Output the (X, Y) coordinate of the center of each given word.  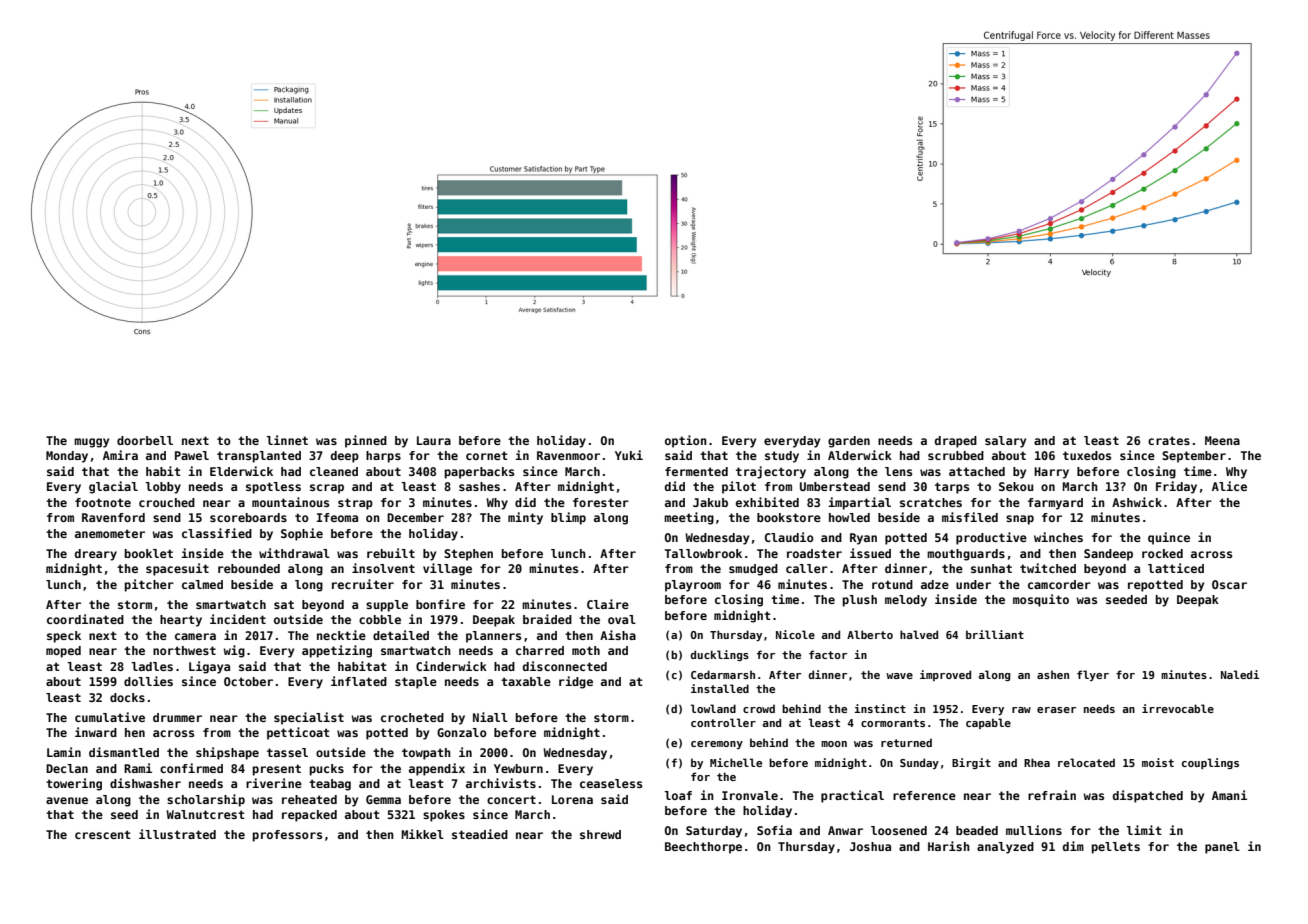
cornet (487, 455)
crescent (103, 834)
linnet (287, 440)
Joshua (870, 846)
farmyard (1055, 504)
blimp (568, 518)
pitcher (149, 585)
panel (1222, 848)
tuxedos (1087, 455)
